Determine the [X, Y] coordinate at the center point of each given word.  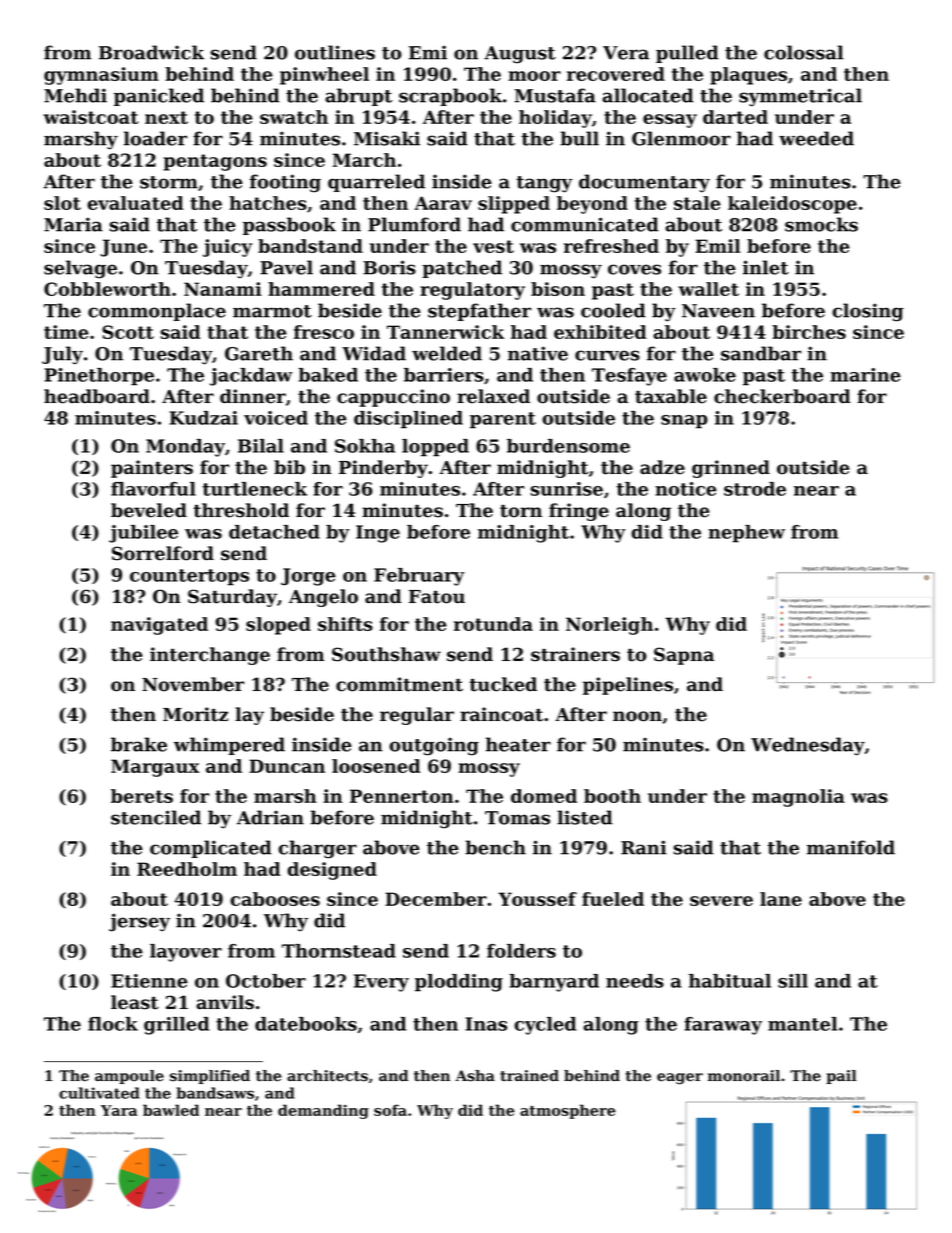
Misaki [387, 138]
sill [793, 981]
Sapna [684, 656]
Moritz [195, 714]
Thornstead [339, 951]
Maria [73, 224]
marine [865, 375]
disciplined [408, 420]
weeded [816, 138]
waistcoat [91, 117]
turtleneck [254, 489]
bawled [171, 1110]
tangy [544, 184]
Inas [486, 1024]
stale [697, 203]
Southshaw [386, 654]
